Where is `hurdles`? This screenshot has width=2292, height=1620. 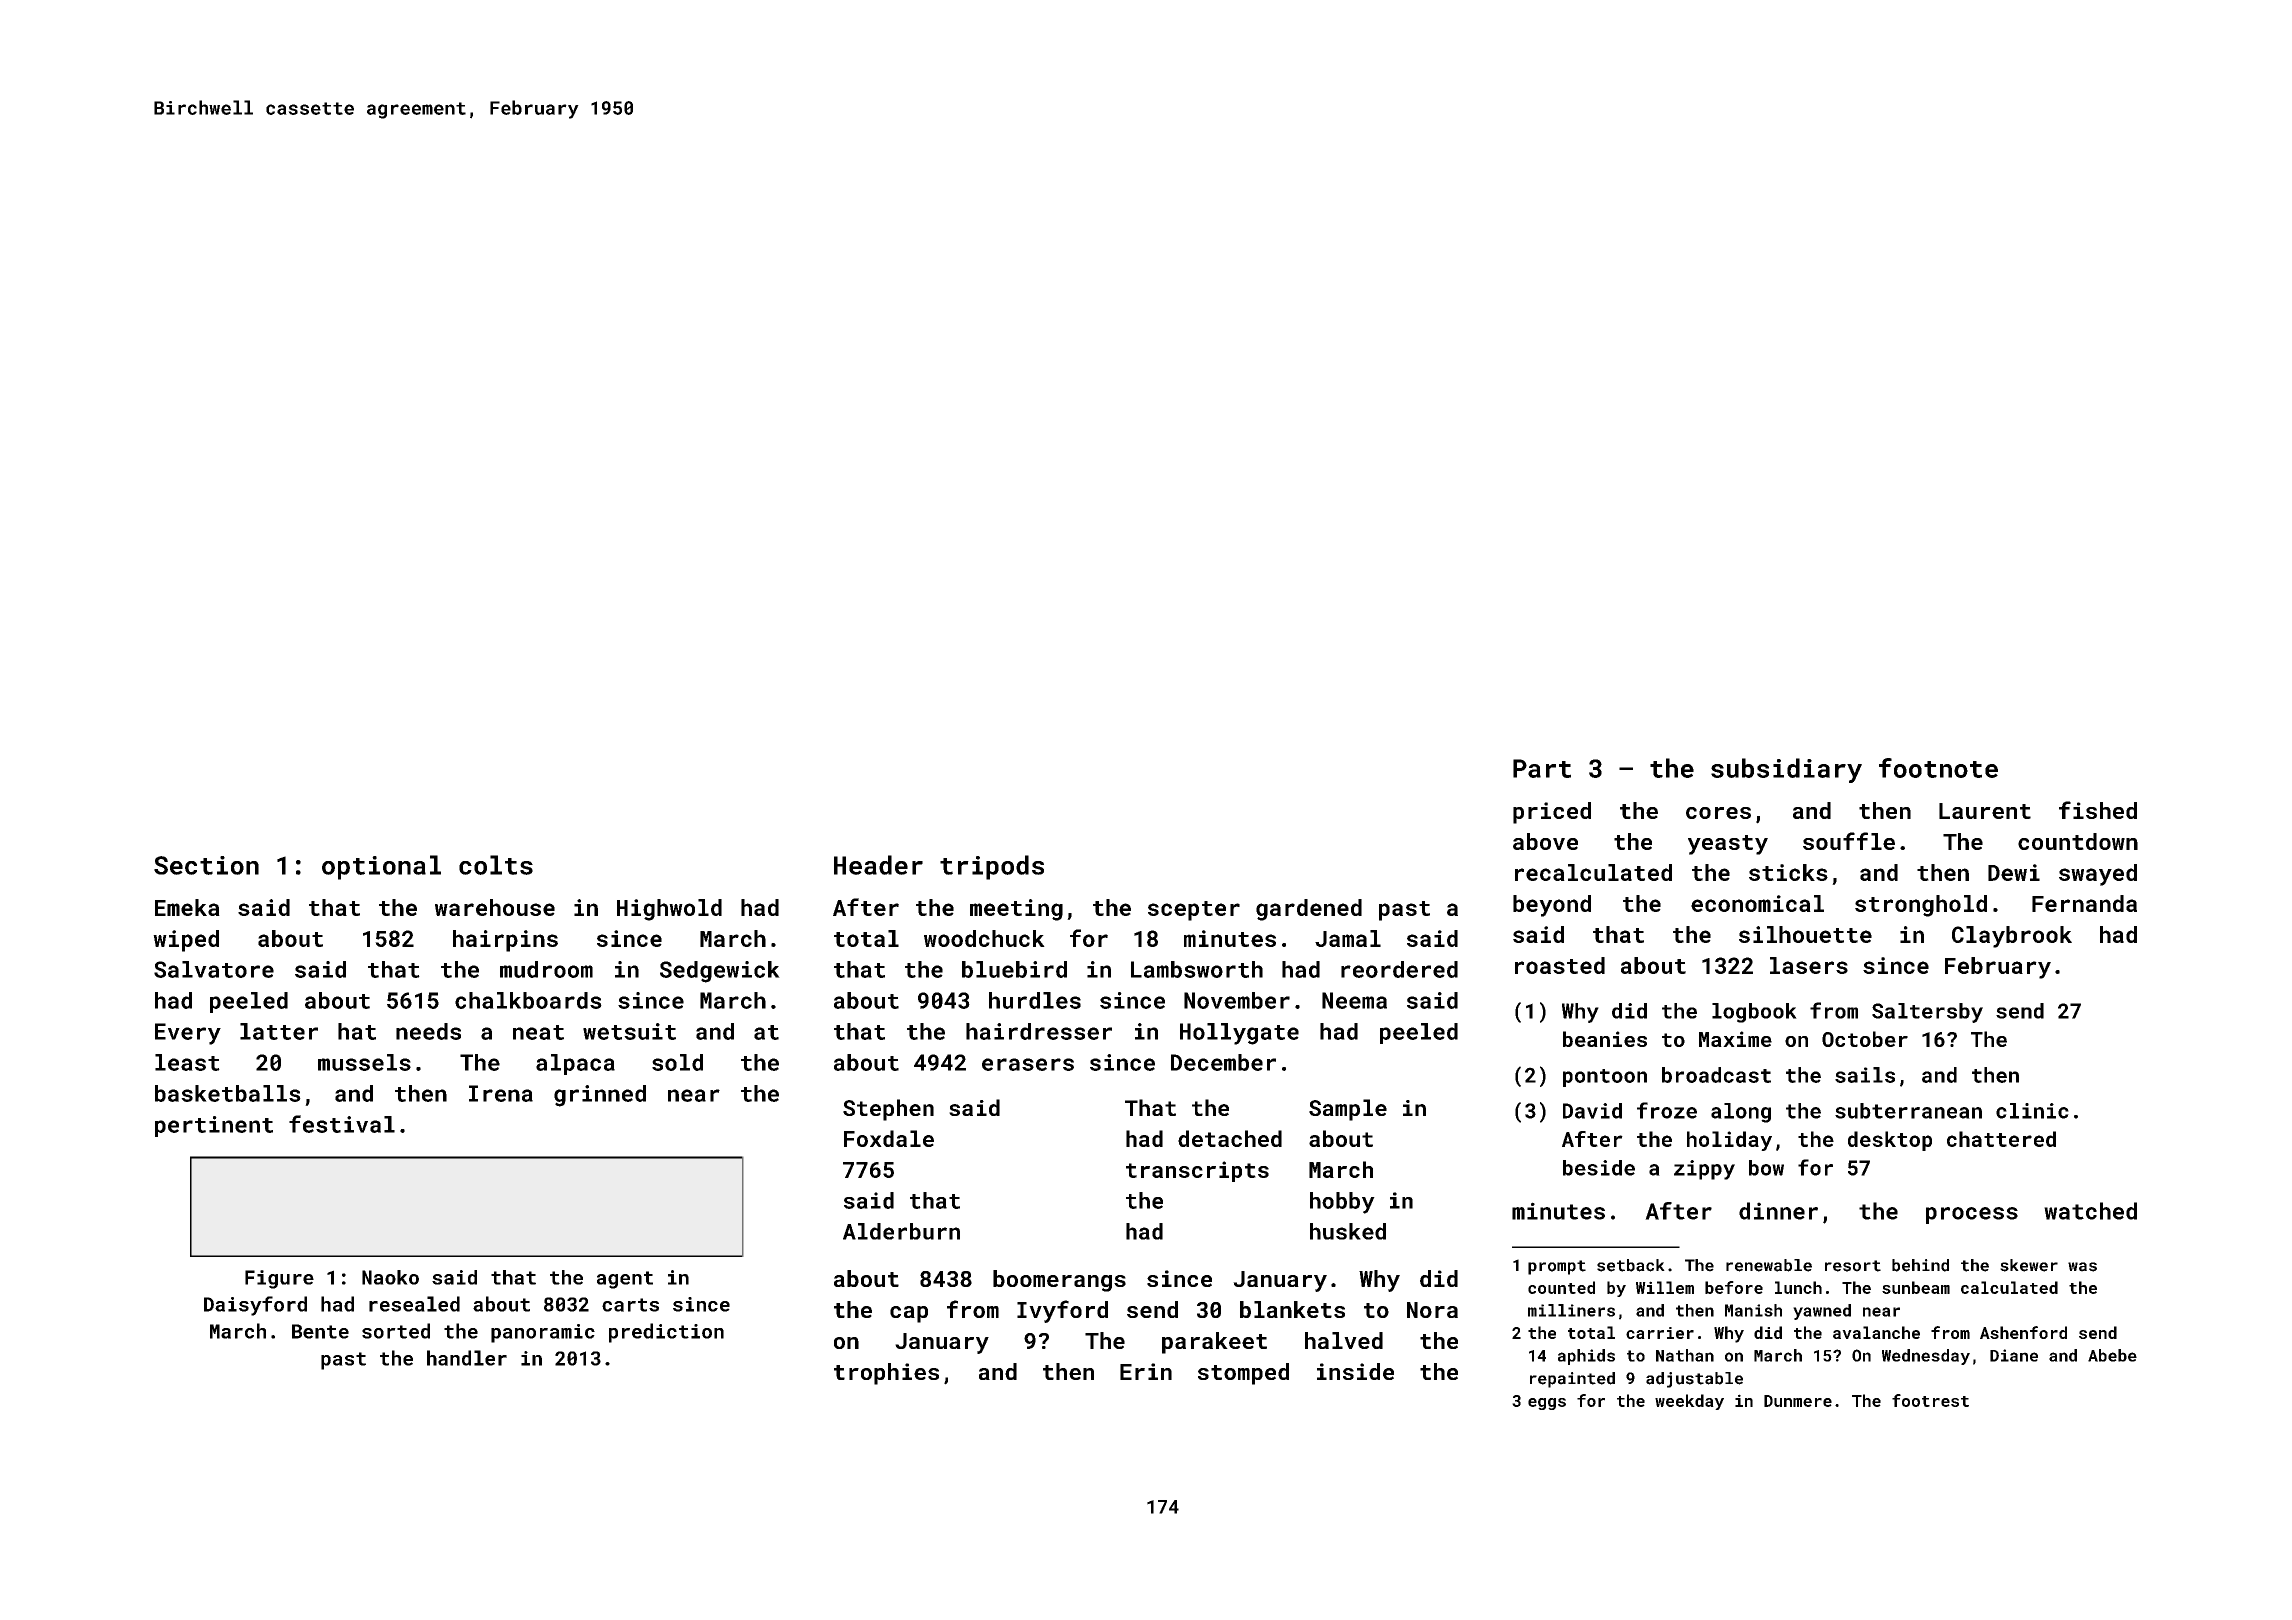 hurdles is located at coordinates (1035, 1000).
